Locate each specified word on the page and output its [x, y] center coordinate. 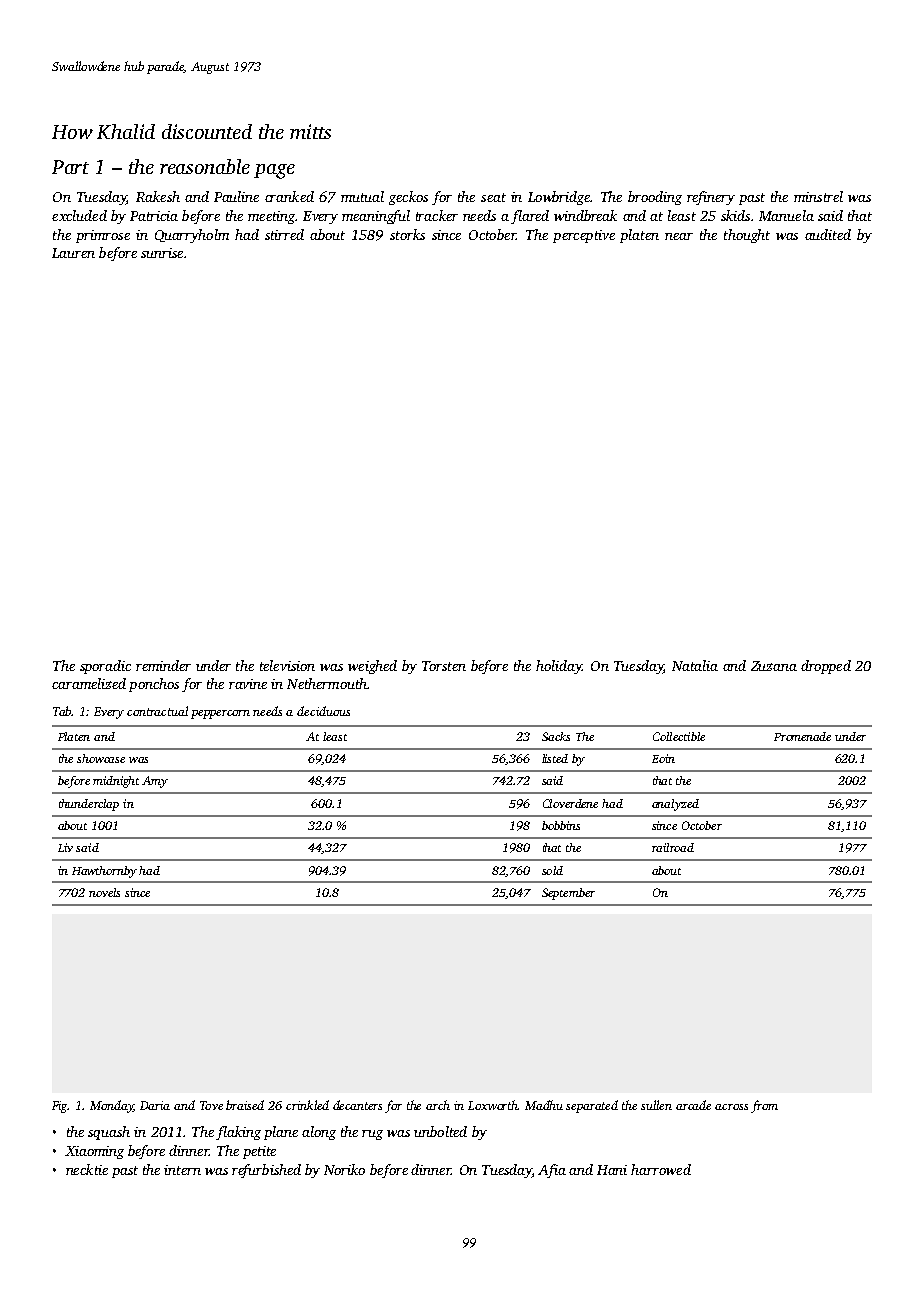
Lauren [73, 253]
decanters [357, 1105]
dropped [826, 667]
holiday [559, 667]
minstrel [818, 196]
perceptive [584, 236]
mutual [362, 196]
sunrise [162, 253]
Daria [155, 1105]
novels [104, 892]
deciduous [323, 711]
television [287, 665]
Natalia [695, 665]
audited [828, 234]
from [764, 1106]
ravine [248, 684]
